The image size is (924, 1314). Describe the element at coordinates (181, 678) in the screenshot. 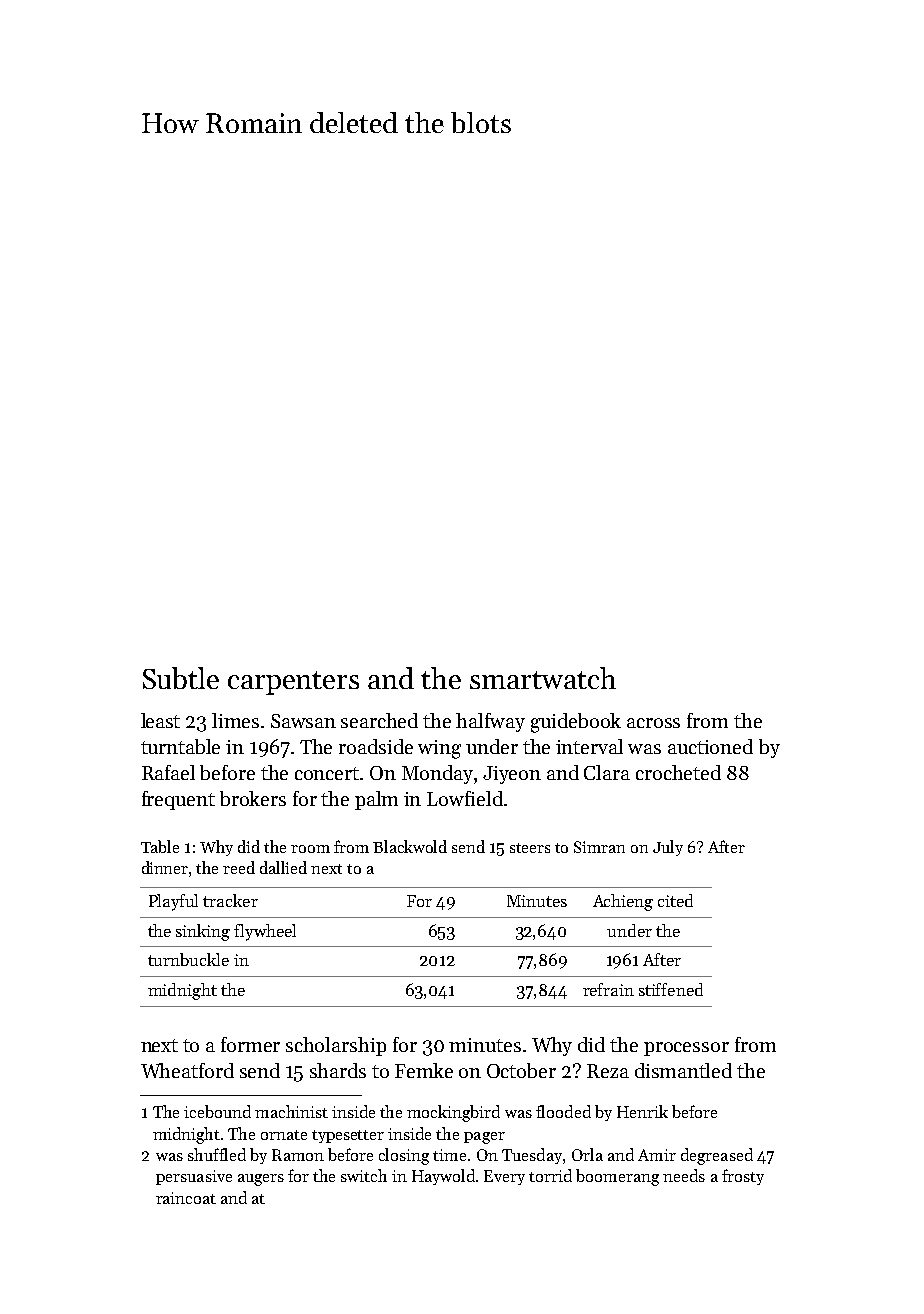

I see `Subtle` at that location.
